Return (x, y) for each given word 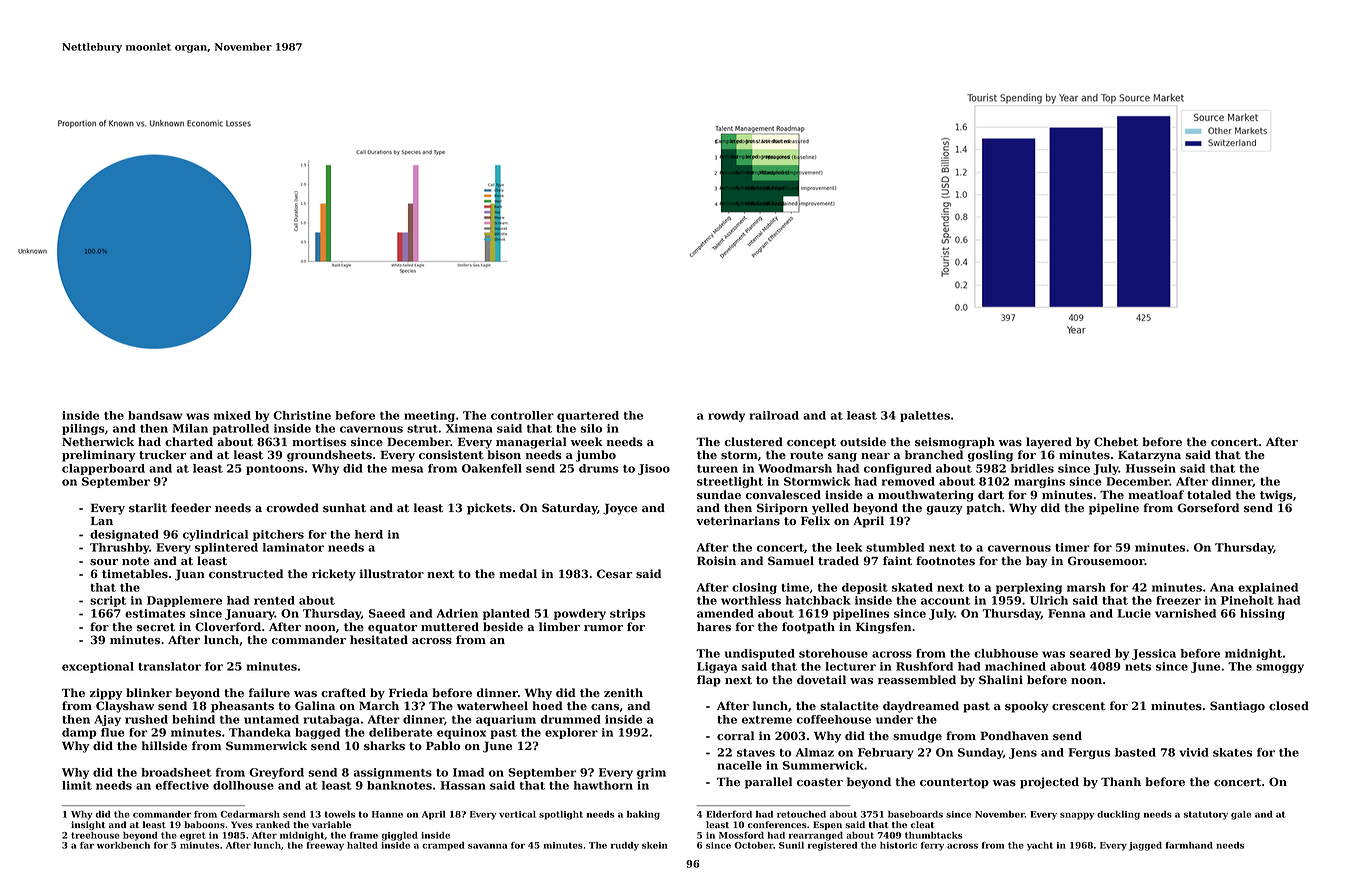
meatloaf (1156, 495)
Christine (302, 415)
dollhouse (243, 785)
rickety (334, 575)
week (587, 442)
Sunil (791, 845)
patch (983, 509)
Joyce (620, 509)
